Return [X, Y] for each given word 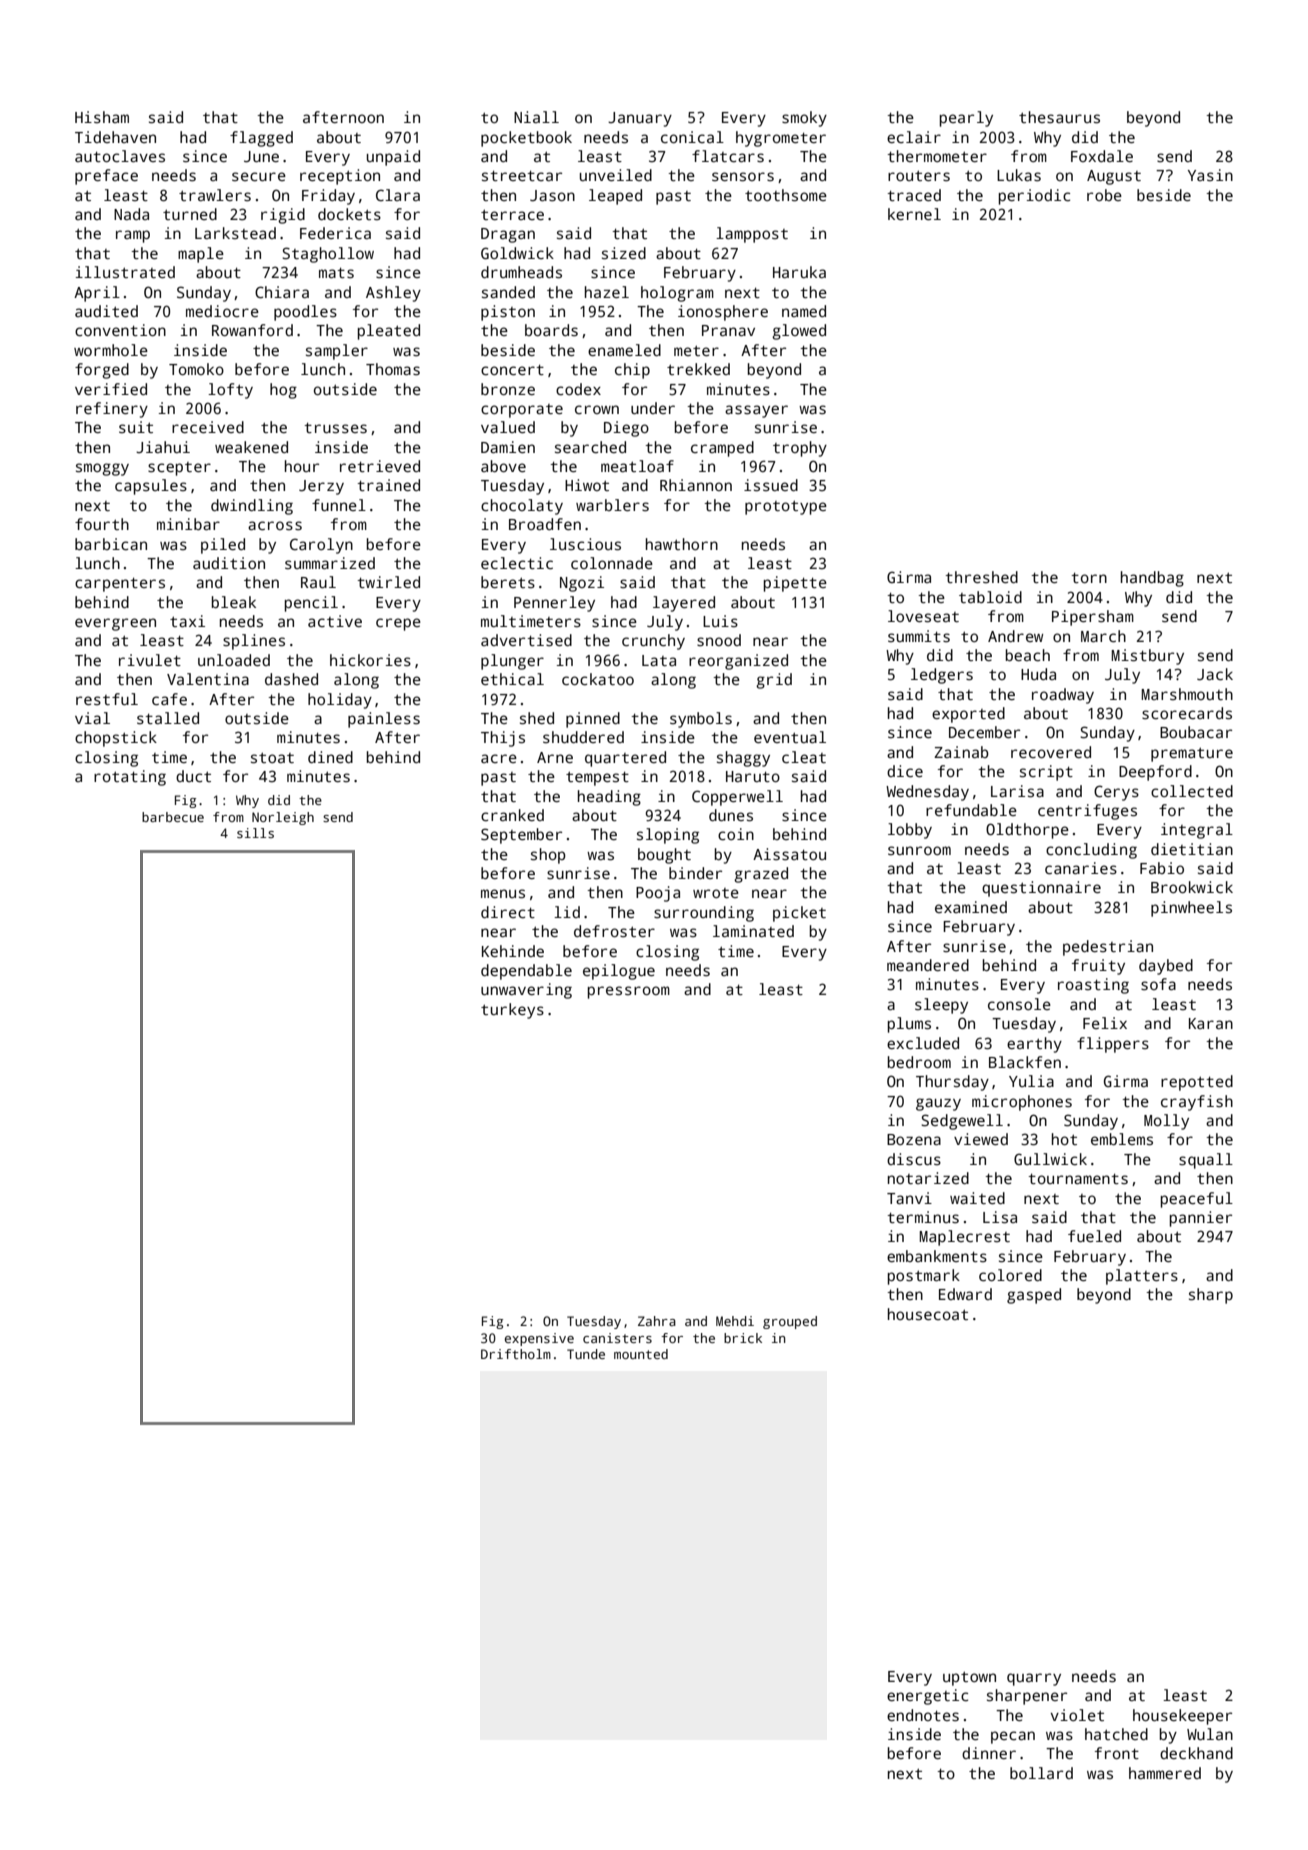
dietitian [1192, 849]
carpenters [120, 584]
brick [743, 1338]
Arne [555, 757]
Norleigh [283, 818]
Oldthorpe [1027, 831]
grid [774, 681]
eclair [914, 137]
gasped [1034, 1296]
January [640, 119]
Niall [536, 117]
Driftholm [516, 1354]
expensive [539, 1339]
